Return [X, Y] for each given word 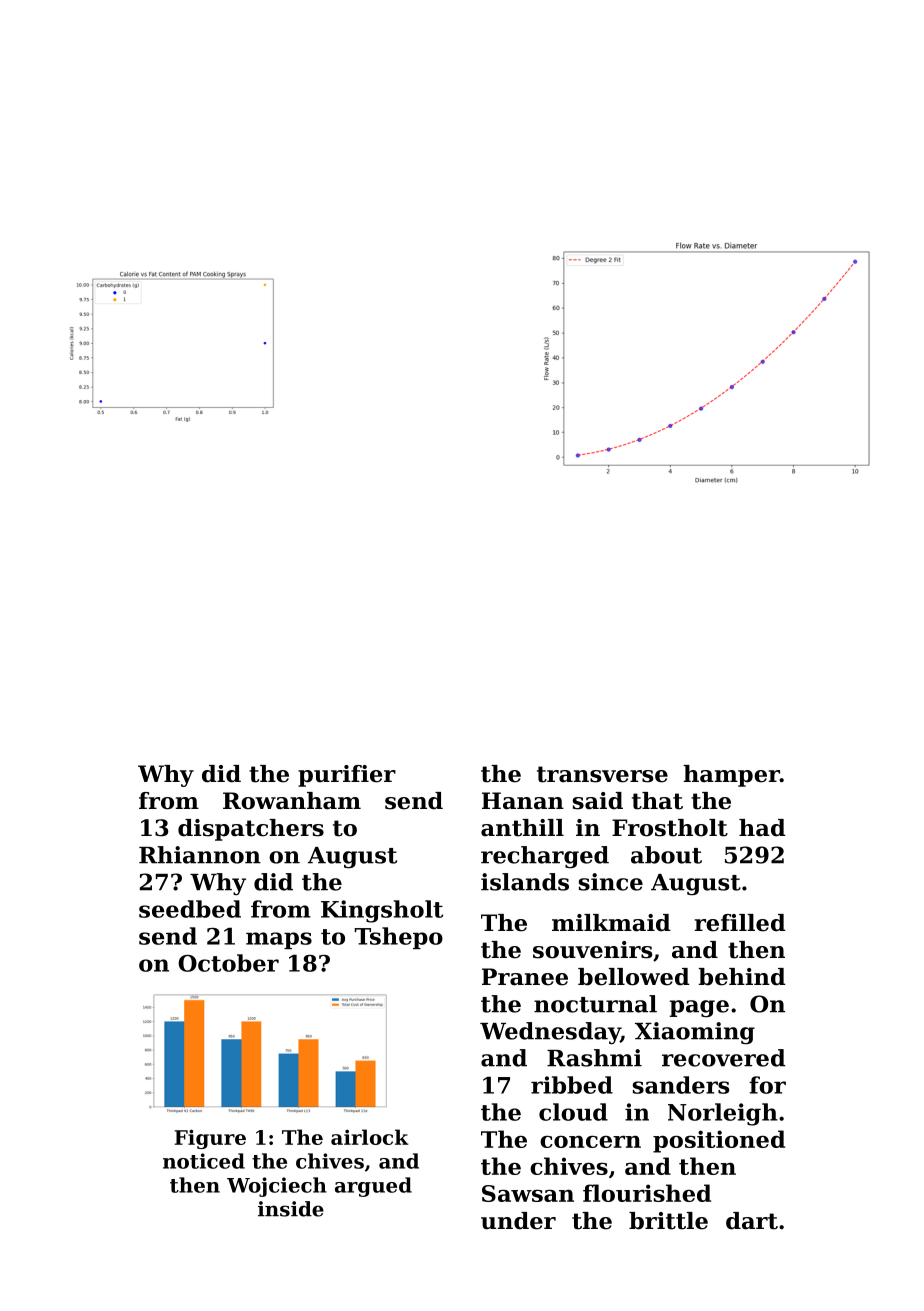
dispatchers [251, 830]
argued [373, 1187]
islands [525, 882]
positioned [719, 1141]
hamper [731, 776]
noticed [204, 1161]
